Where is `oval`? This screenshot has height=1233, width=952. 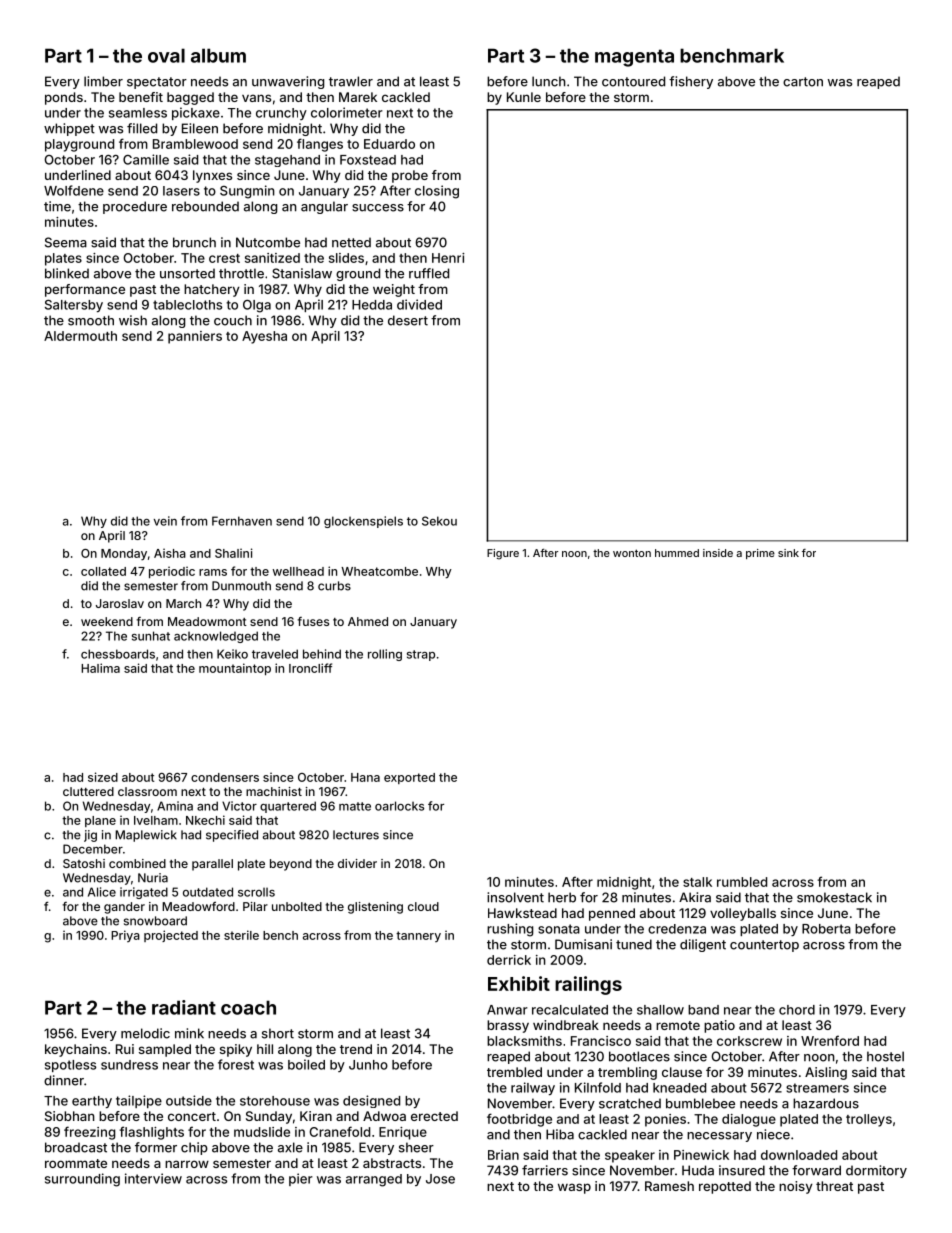 oval is located at coordinates (166, 55).
